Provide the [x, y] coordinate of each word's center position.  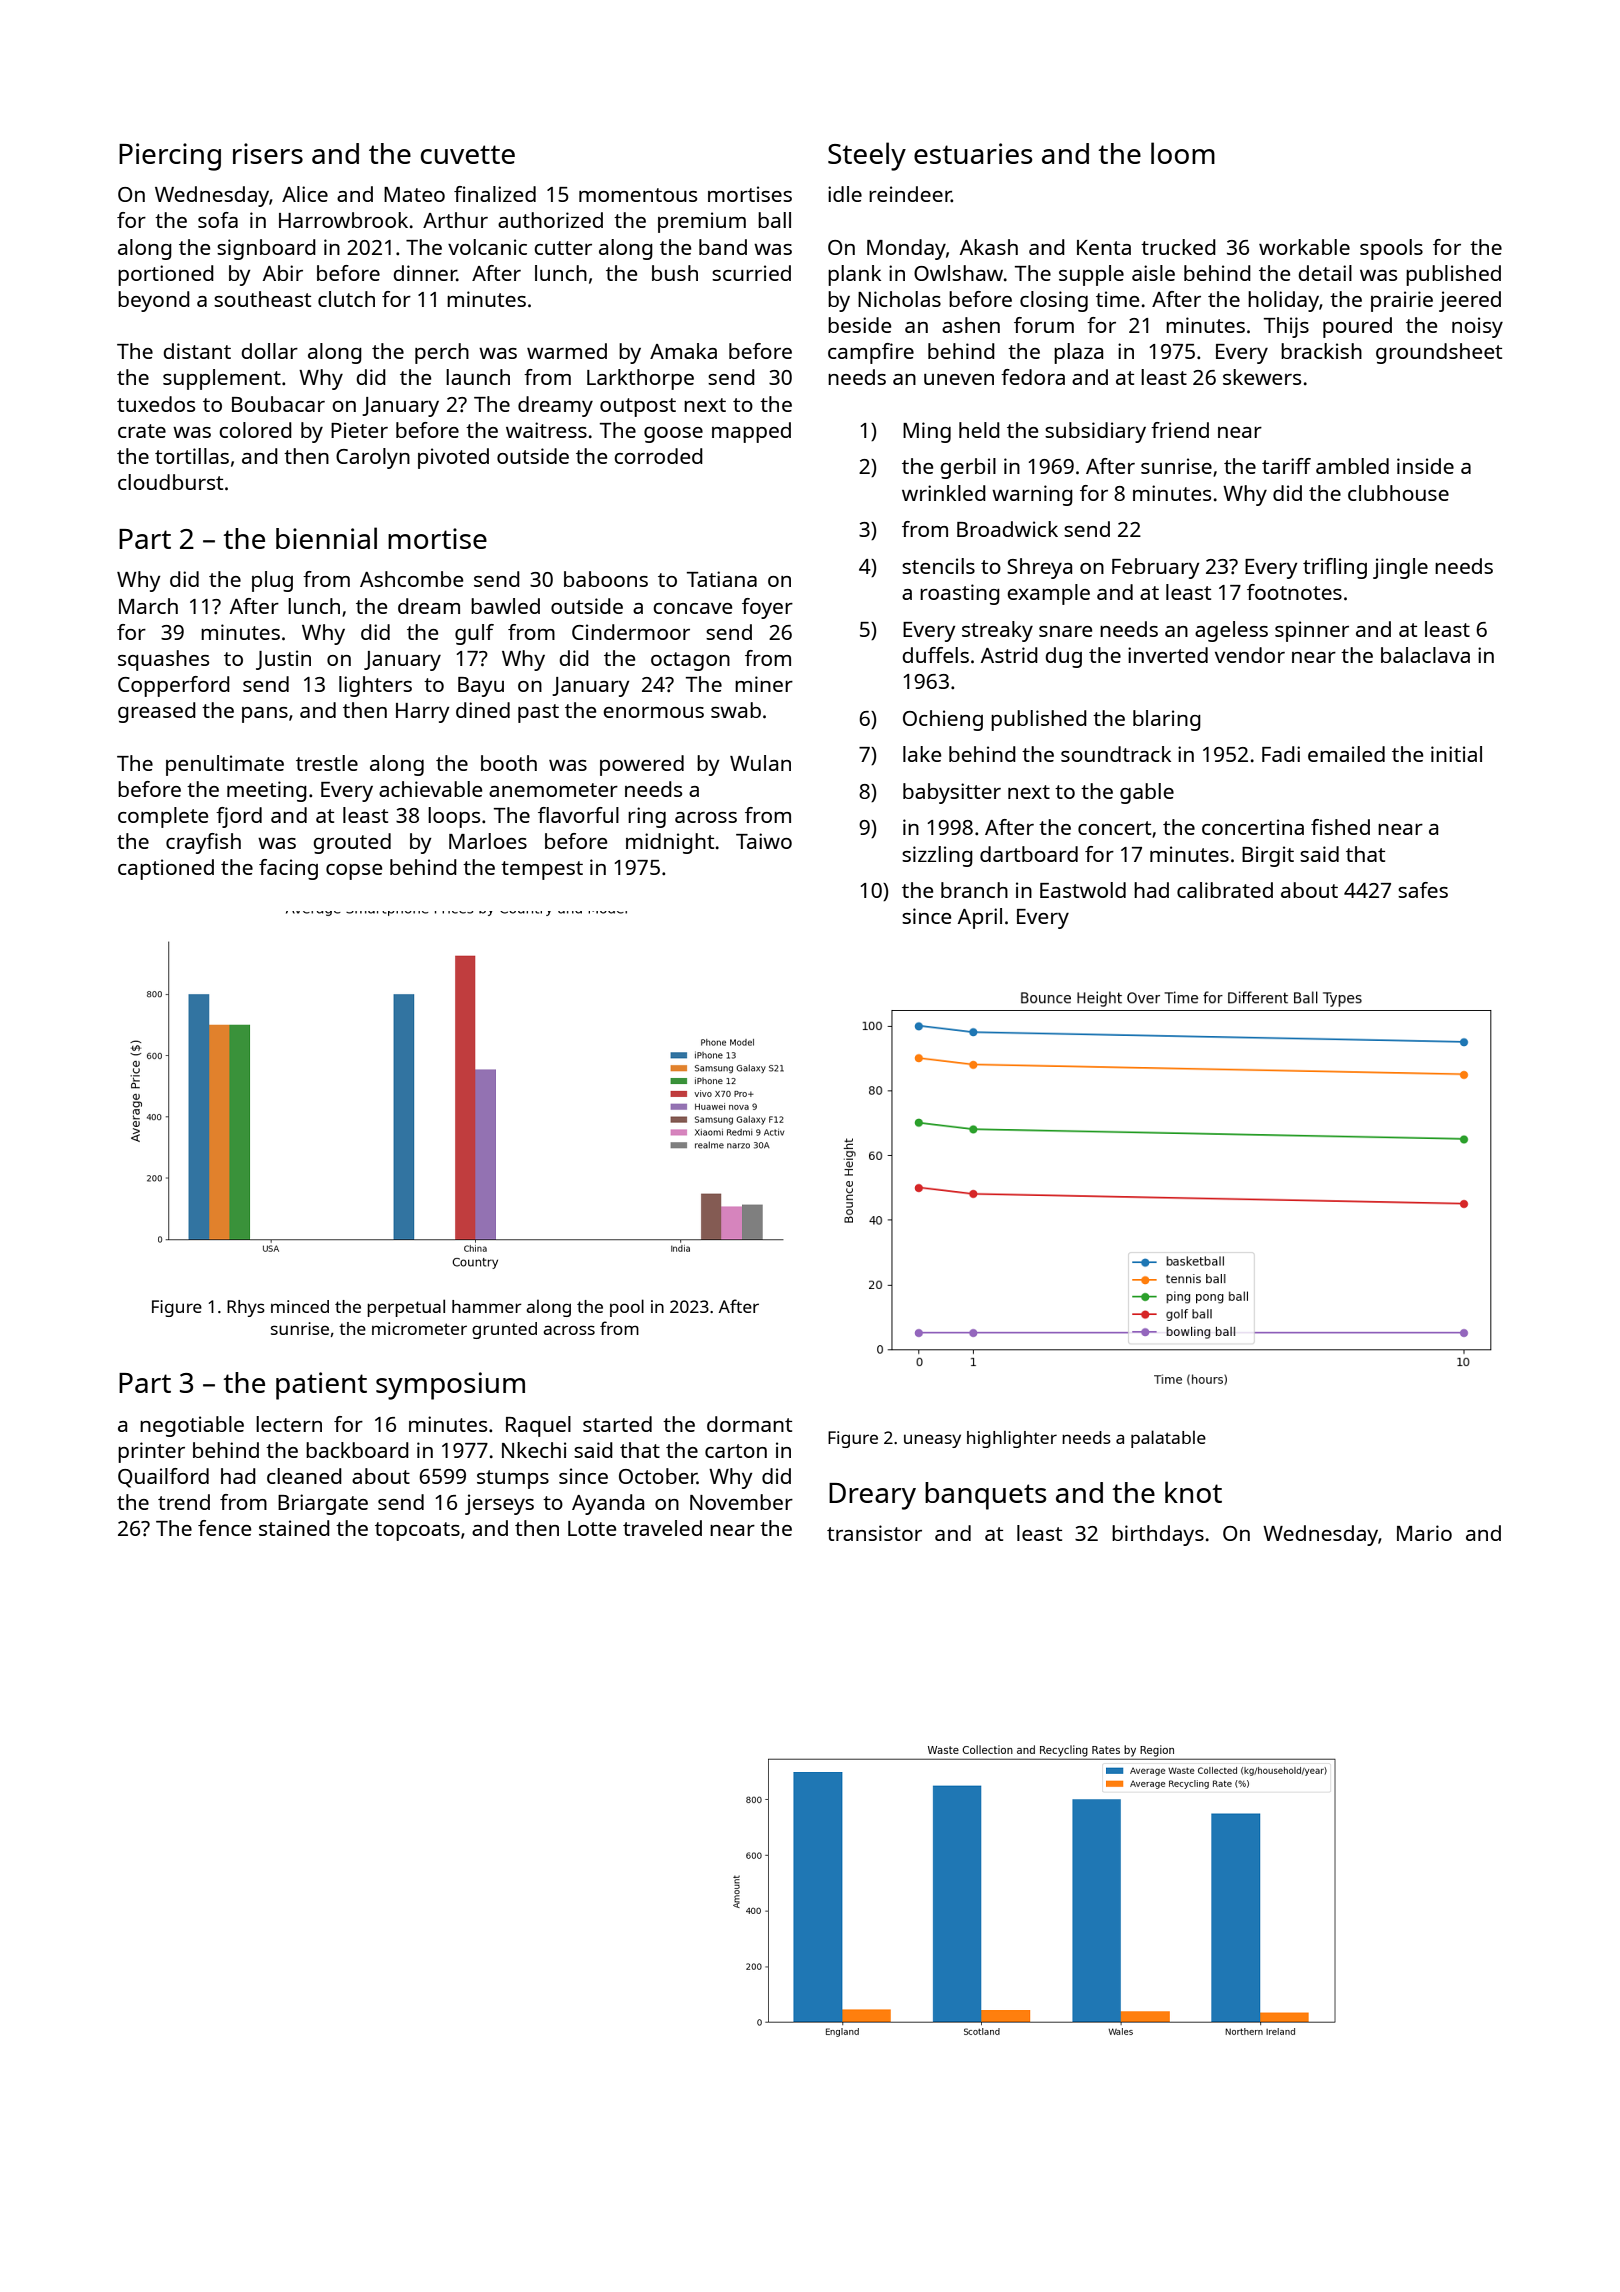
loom [1183, 153]
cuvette [468, 154]
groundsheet [1439, 353]
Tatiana [722, 579]
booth [509, 763]
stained [294, 1528]
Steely [867, 156]
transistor [874, 1533]
